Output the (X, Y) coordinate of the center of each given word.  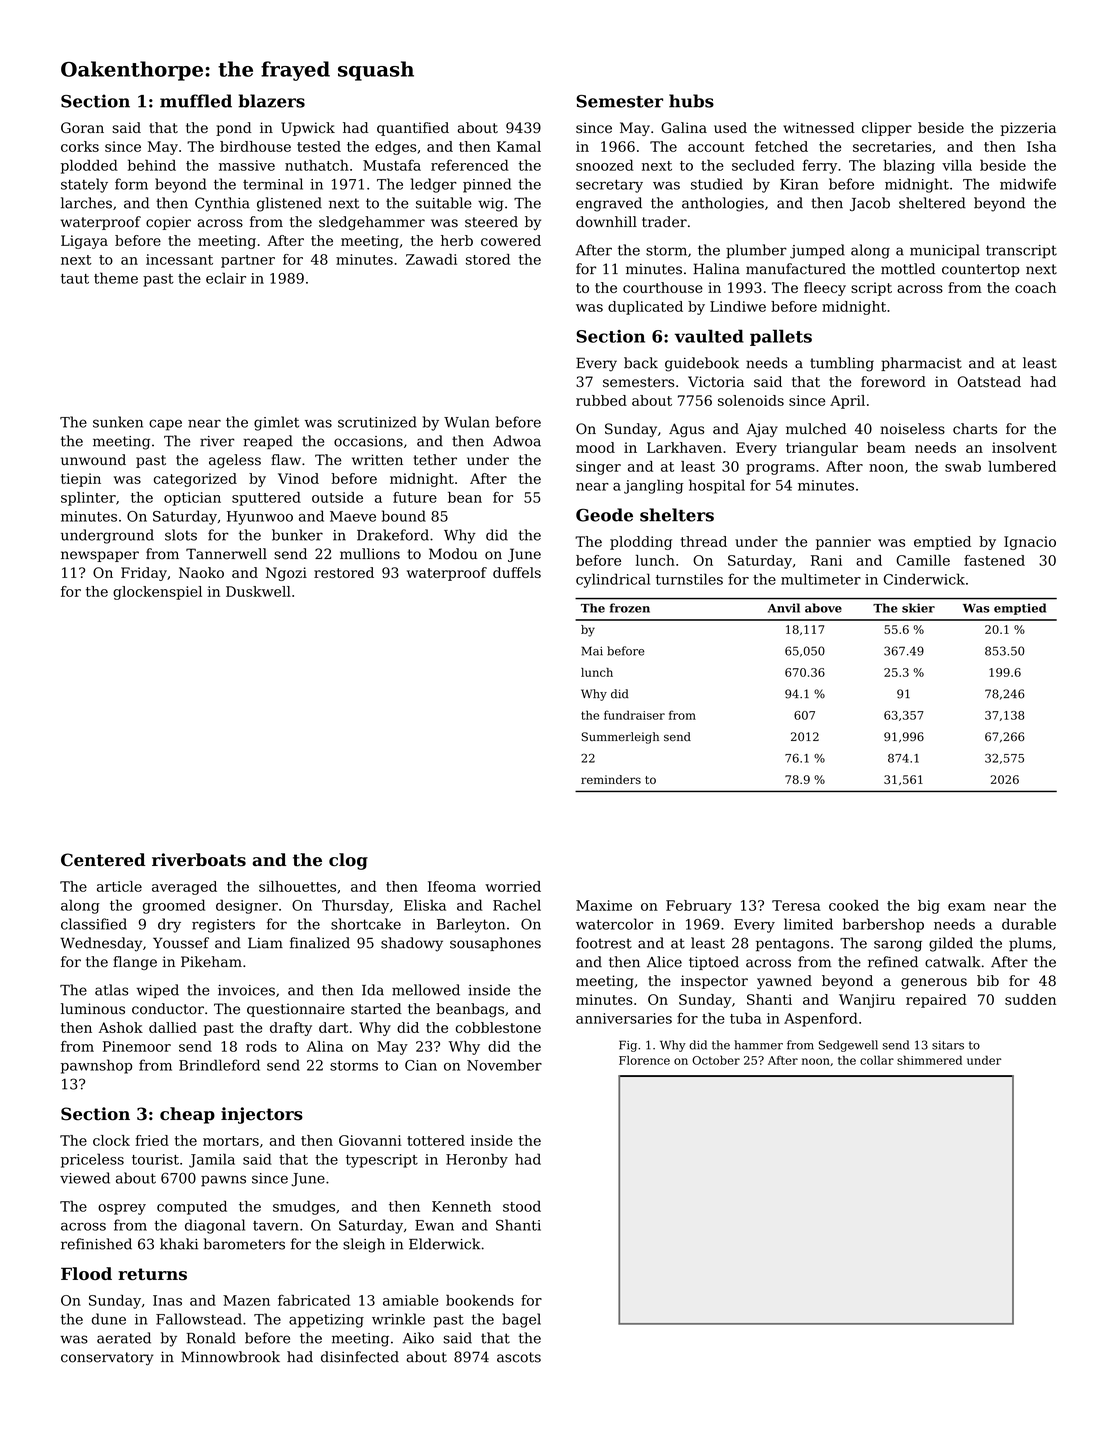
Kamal (519, 146)
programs (780, 469)
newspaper (100, 556)
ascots (519, 1357)
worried (513, 886)
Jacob (870, 204)
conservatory (107, 1359)
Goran (82, 127)
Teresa (796, 905)
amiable (411, 1300)
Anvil (784, 608)
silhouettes (297, 886)
